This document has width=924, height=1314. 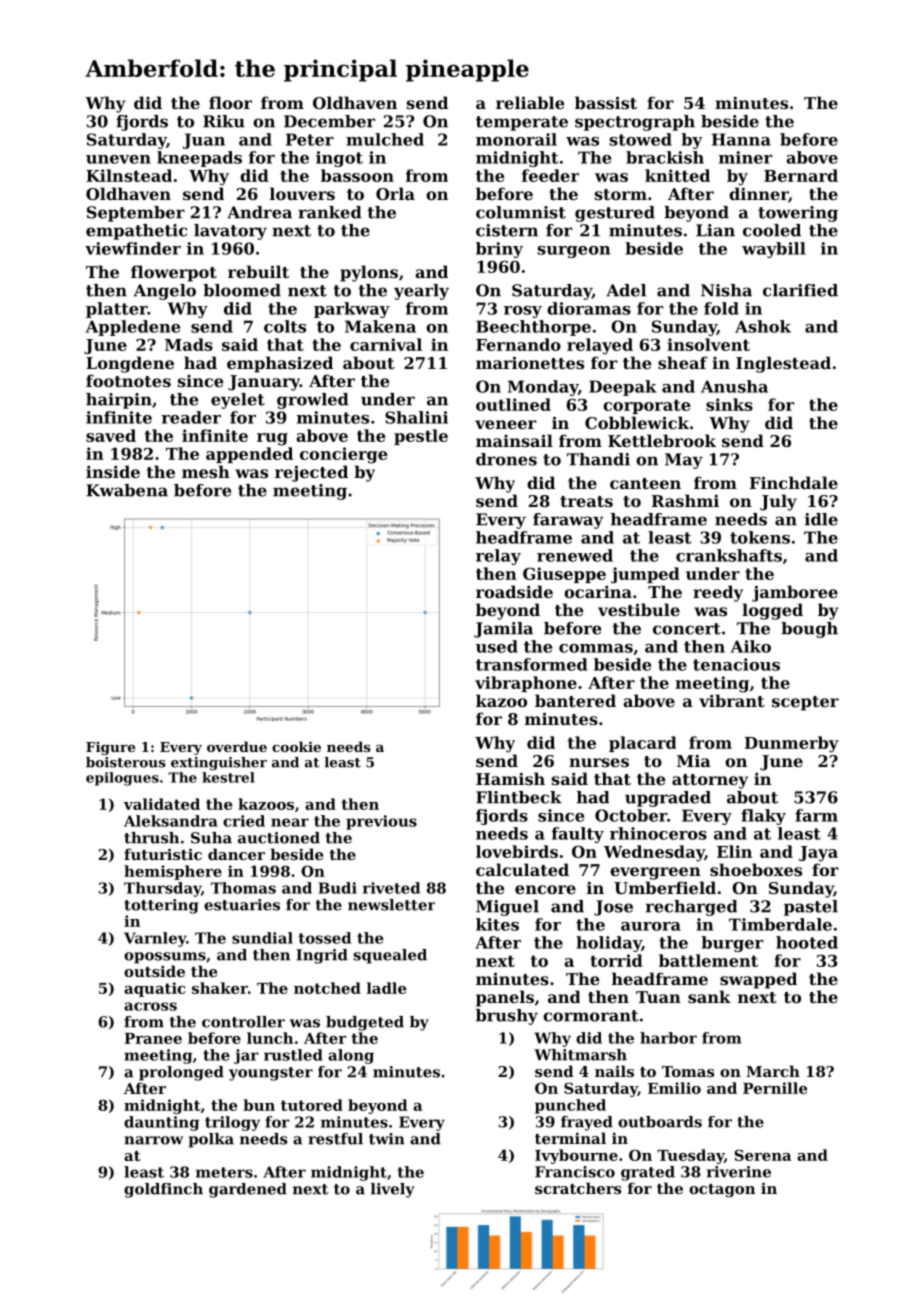 I want to click on Jose, so click(x=613, y=908).
